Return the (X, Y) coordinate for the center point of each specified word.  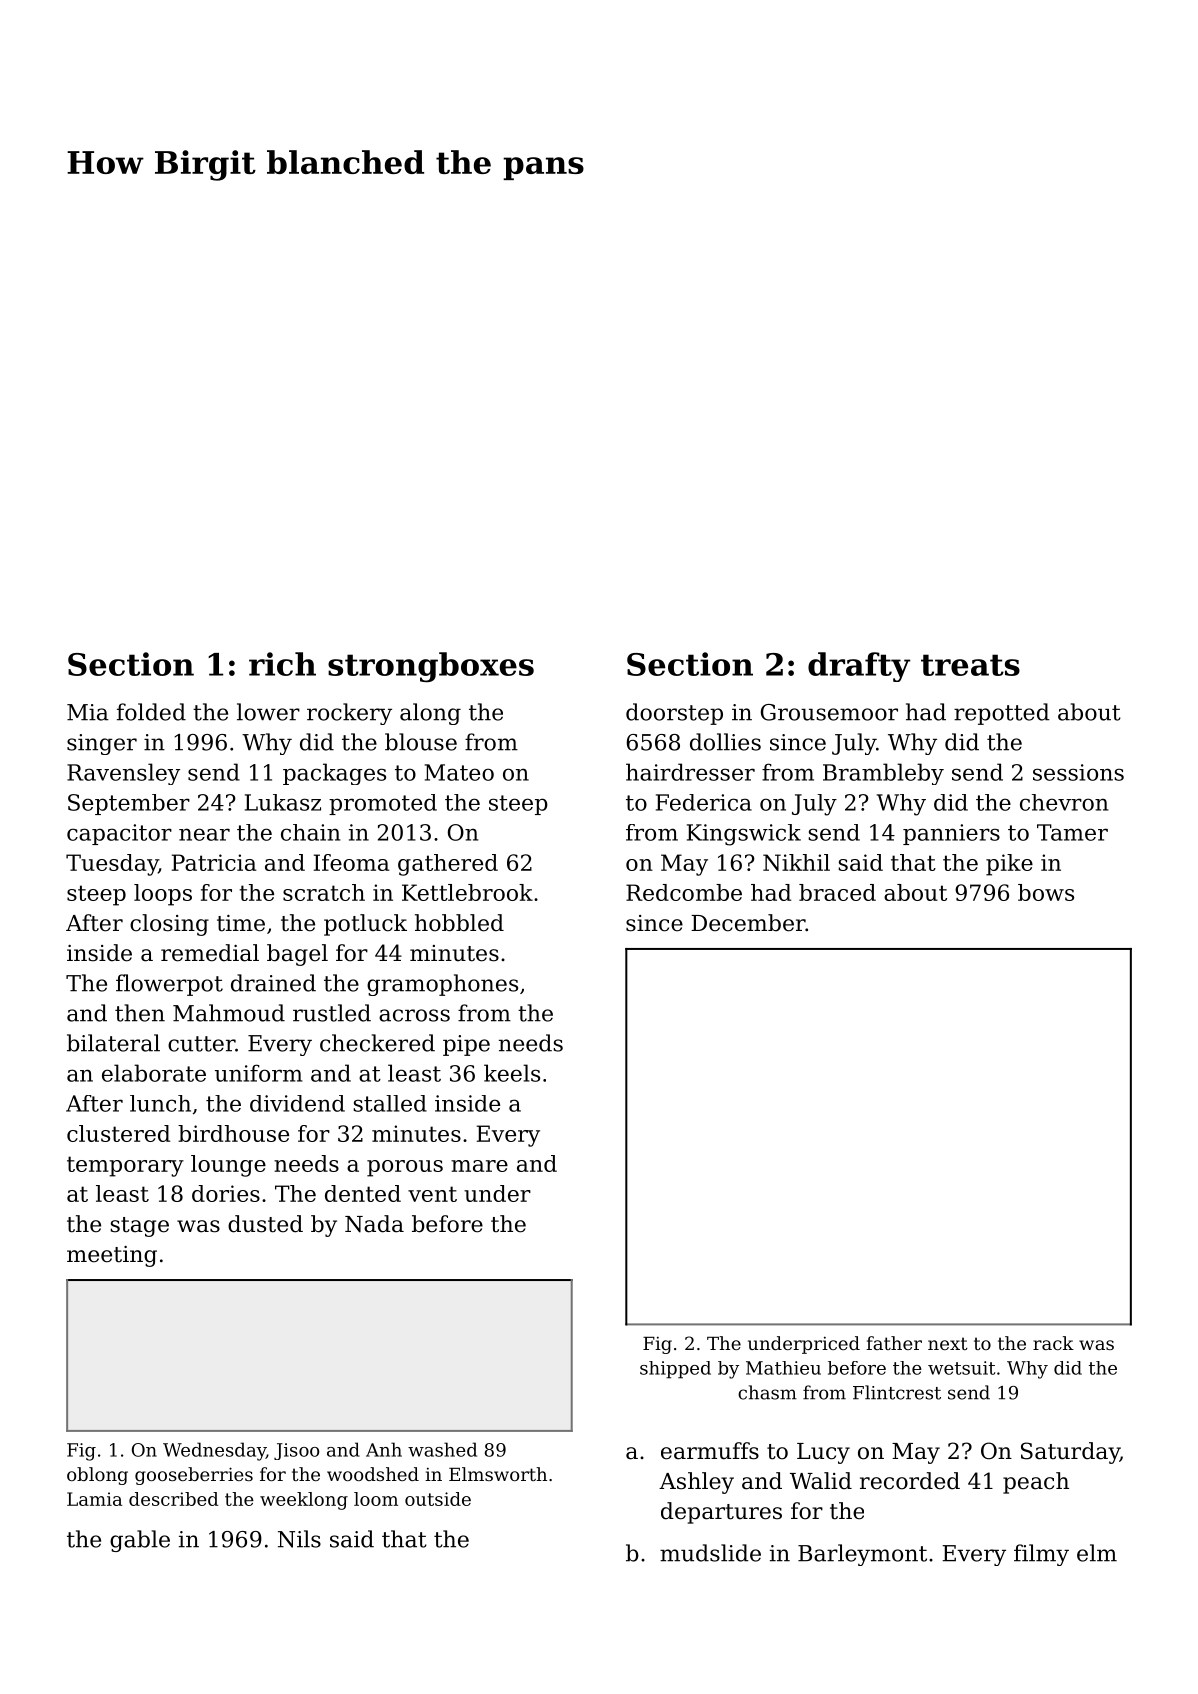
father (894, 1343)
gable (140, 1541)
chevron (1064, 802)
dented (363, 1193)
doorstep (674, 714)
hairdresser (690, 772)
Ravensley (123, 774)
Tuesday (112, 865)
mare (479, 1166)
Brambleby (883, 774)
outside (438, 1499)
